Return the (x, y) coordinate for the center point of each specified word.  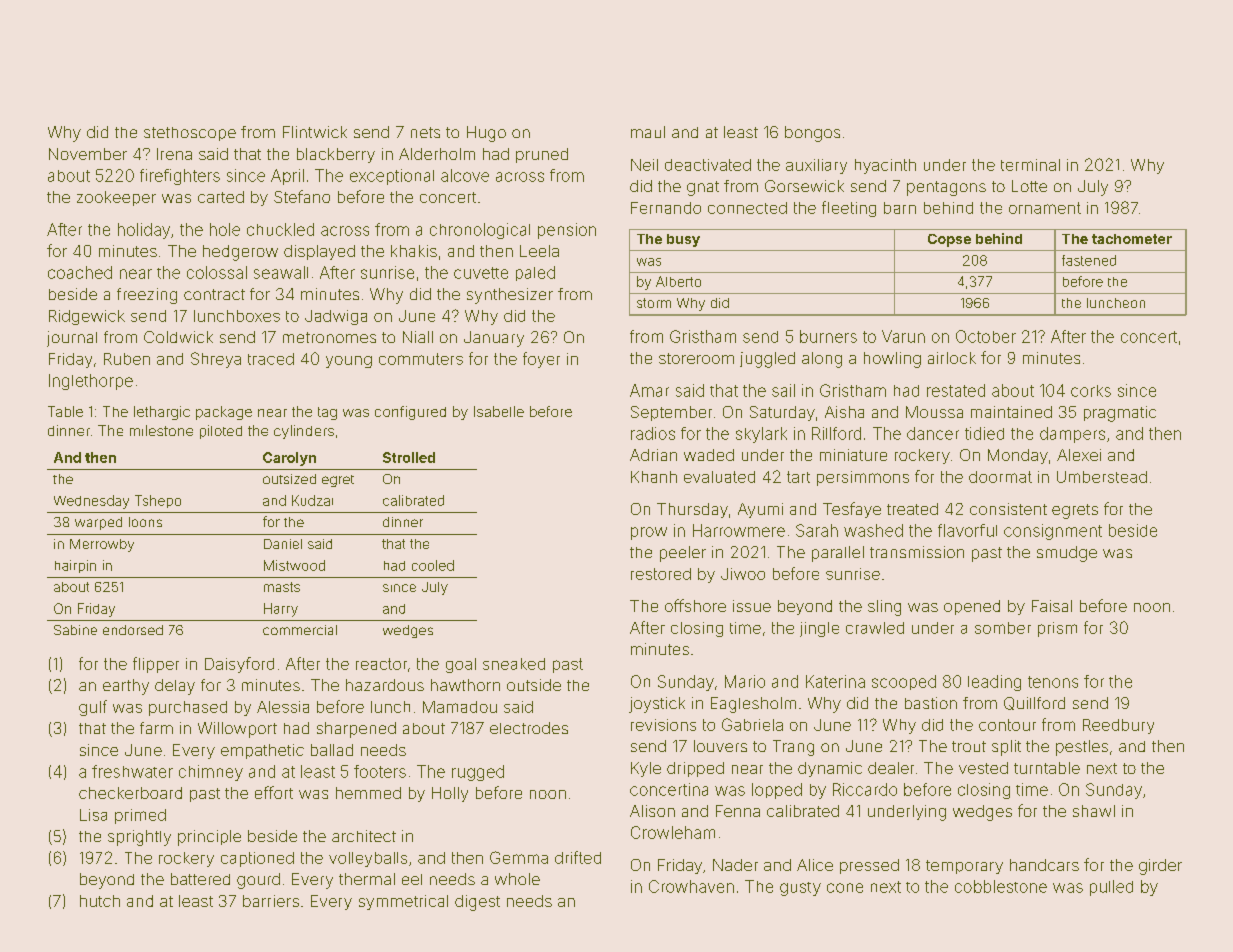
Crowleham (673, 832)
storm (654, 303)
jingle (819, 629)
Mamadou (460, 707)
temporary (964, 867)
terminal (1030, 165)
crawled (875, 628)
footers (380, 771)
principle (209, 838)
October (986, 336)
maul (648, 132)
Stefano (302, 196)
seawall (281, 272)
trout (969, 746)
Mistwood (294, 565)
